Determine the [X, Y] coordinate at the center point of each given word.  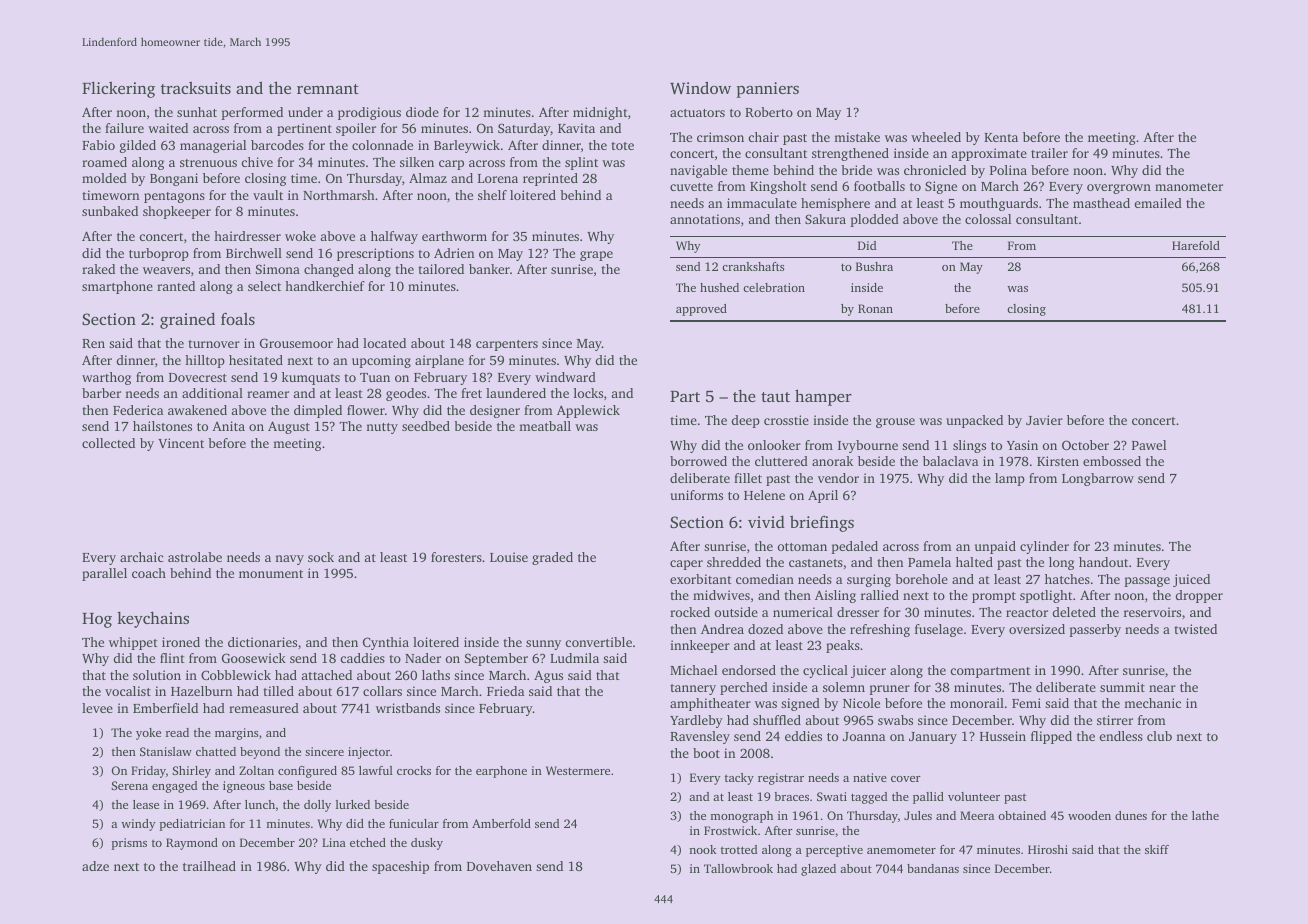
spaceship [400, 867]
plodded [874, 220]
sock [321, 557]
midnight [600, 113]
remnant [328, 89]
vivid [766, 522]
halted [974, 562]
